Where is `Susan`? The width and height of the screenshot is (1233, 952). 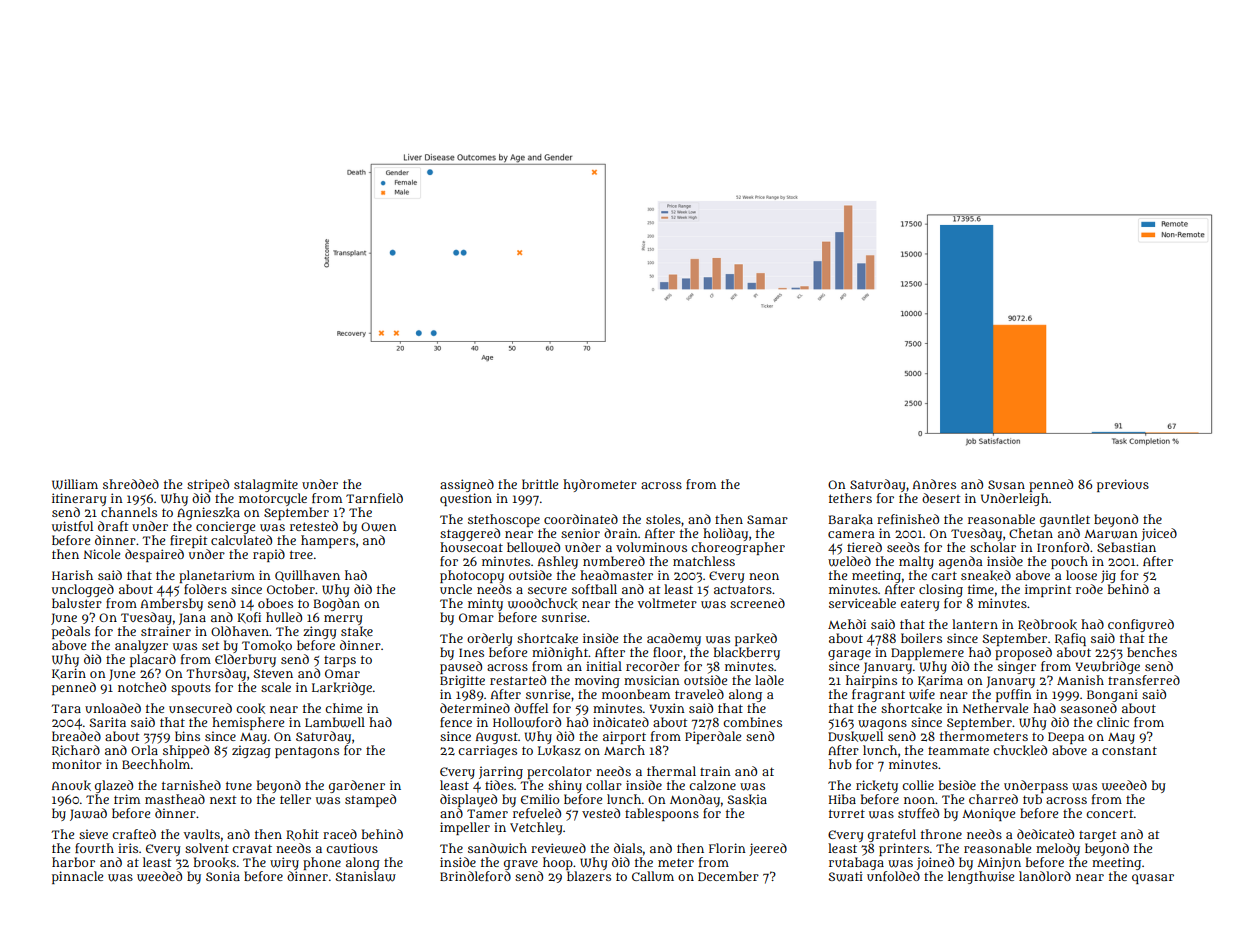 Susan is located at coordinates (1006, 484).
